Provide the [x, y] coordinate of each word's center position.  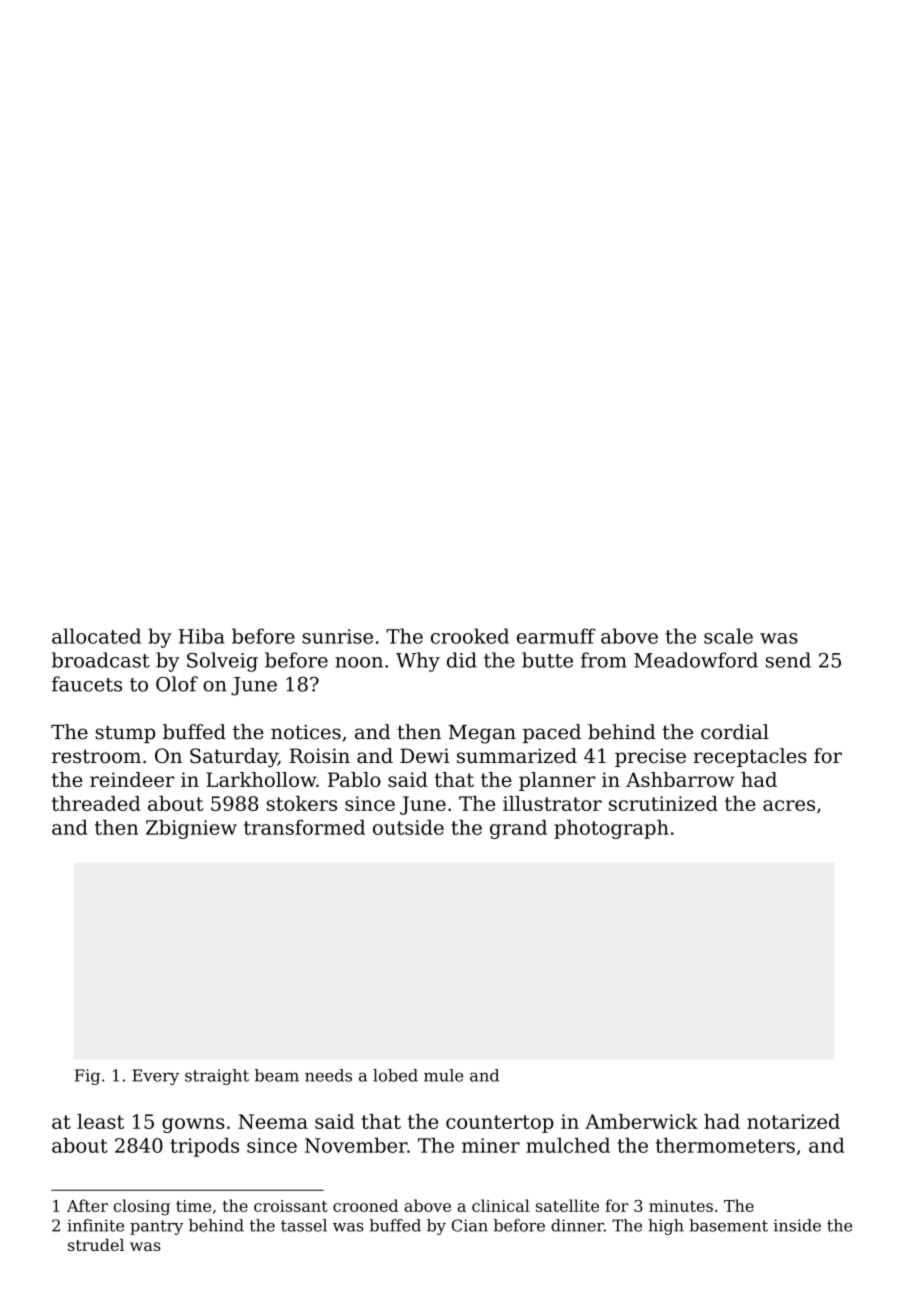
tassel [304, 1225]
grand [518, 829]
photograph [611, 829]
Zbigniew [191, 829]
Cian [470, 1225]
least [100, 1121]
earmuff [556, 636]
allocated [96, 636]
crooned [365, 1205]
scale [728, 636]
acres [789, 805]
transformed [304, 827]
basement [728, 1225]
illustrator [552, 803]
